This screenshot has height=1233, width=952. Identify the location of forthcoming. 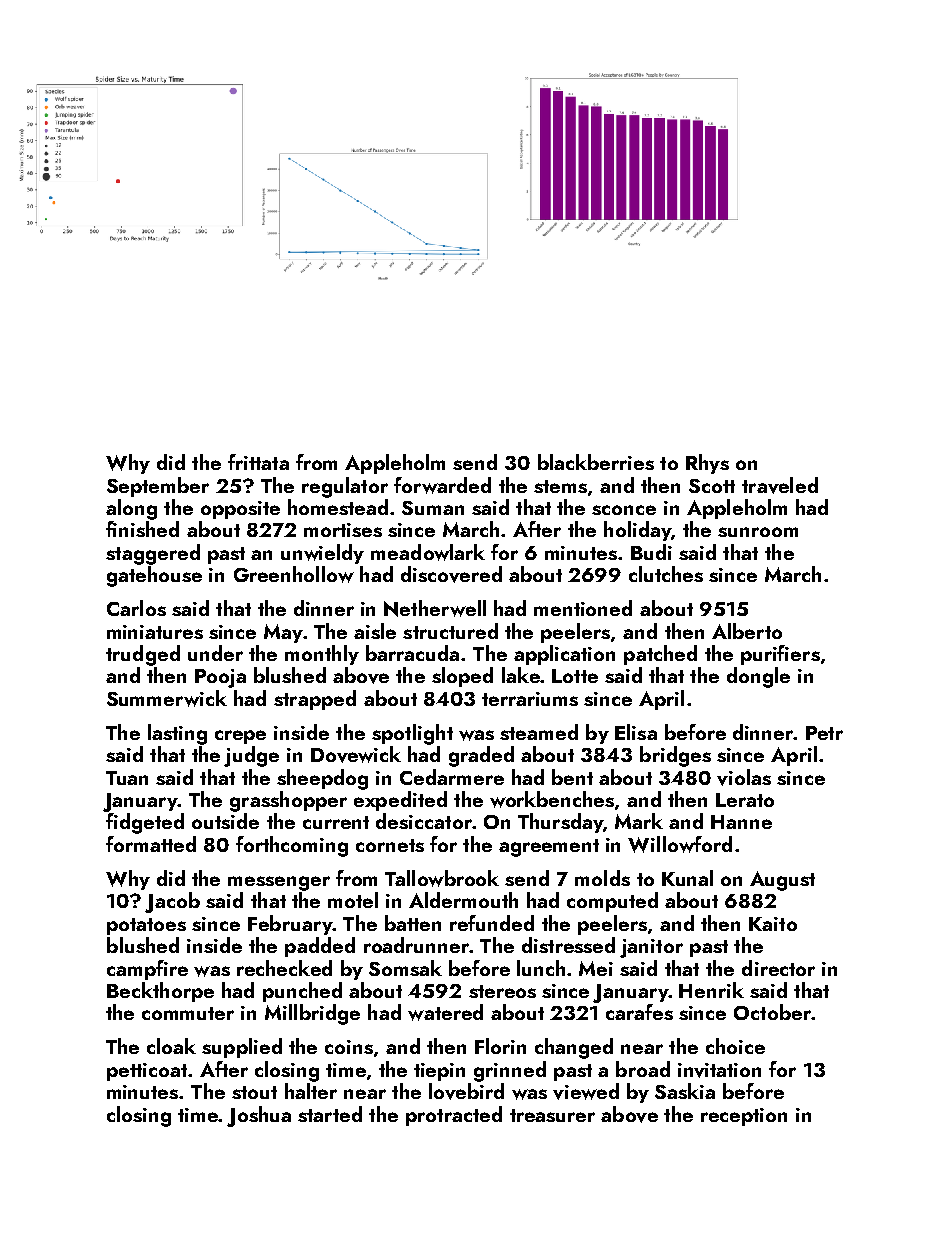
(292, 846).
